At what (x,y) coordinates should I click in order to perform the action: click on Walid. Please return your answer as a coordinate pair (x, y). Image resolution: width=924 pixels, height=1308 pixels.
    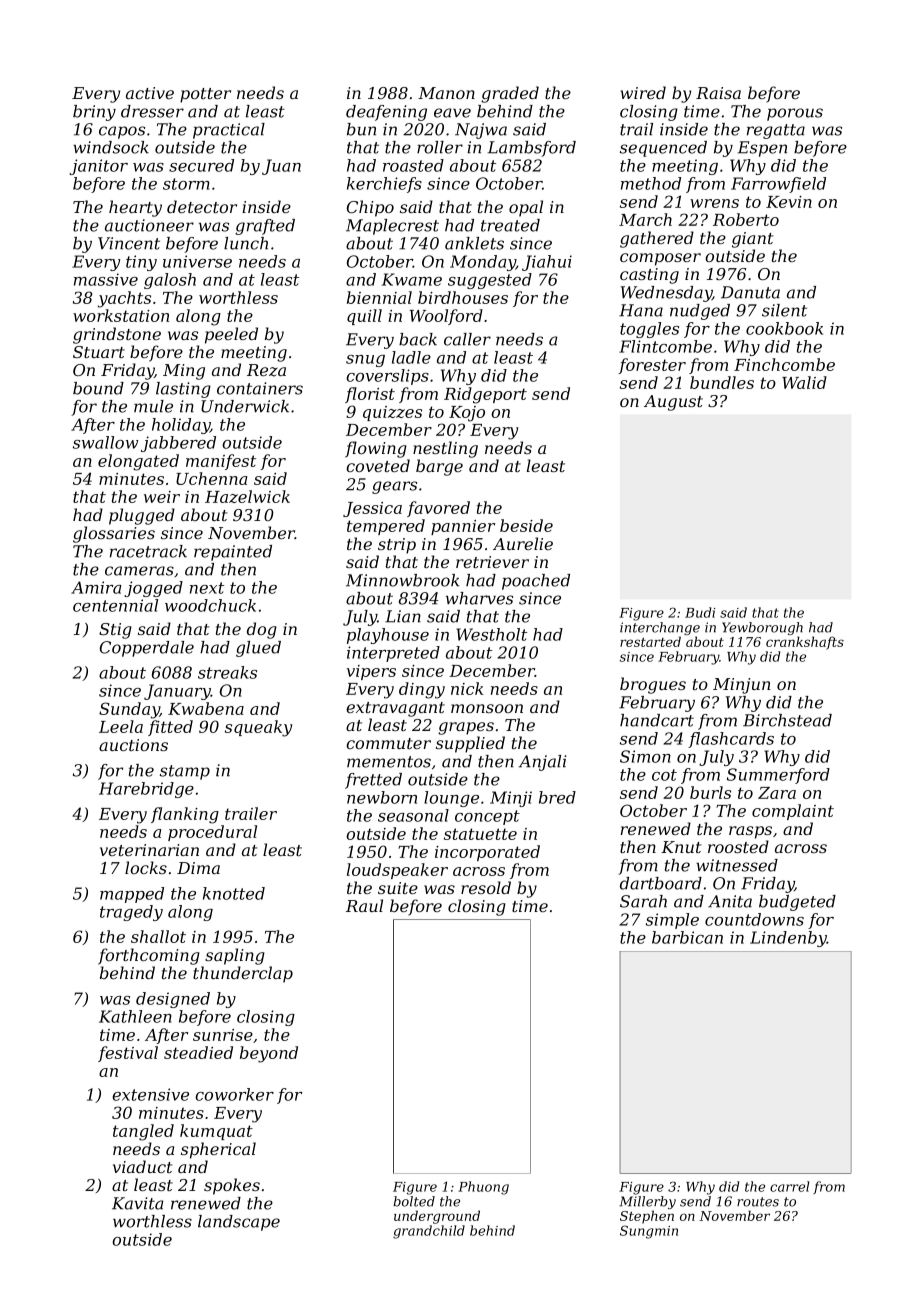
    Looking at the image, I should click on (804, 382).
